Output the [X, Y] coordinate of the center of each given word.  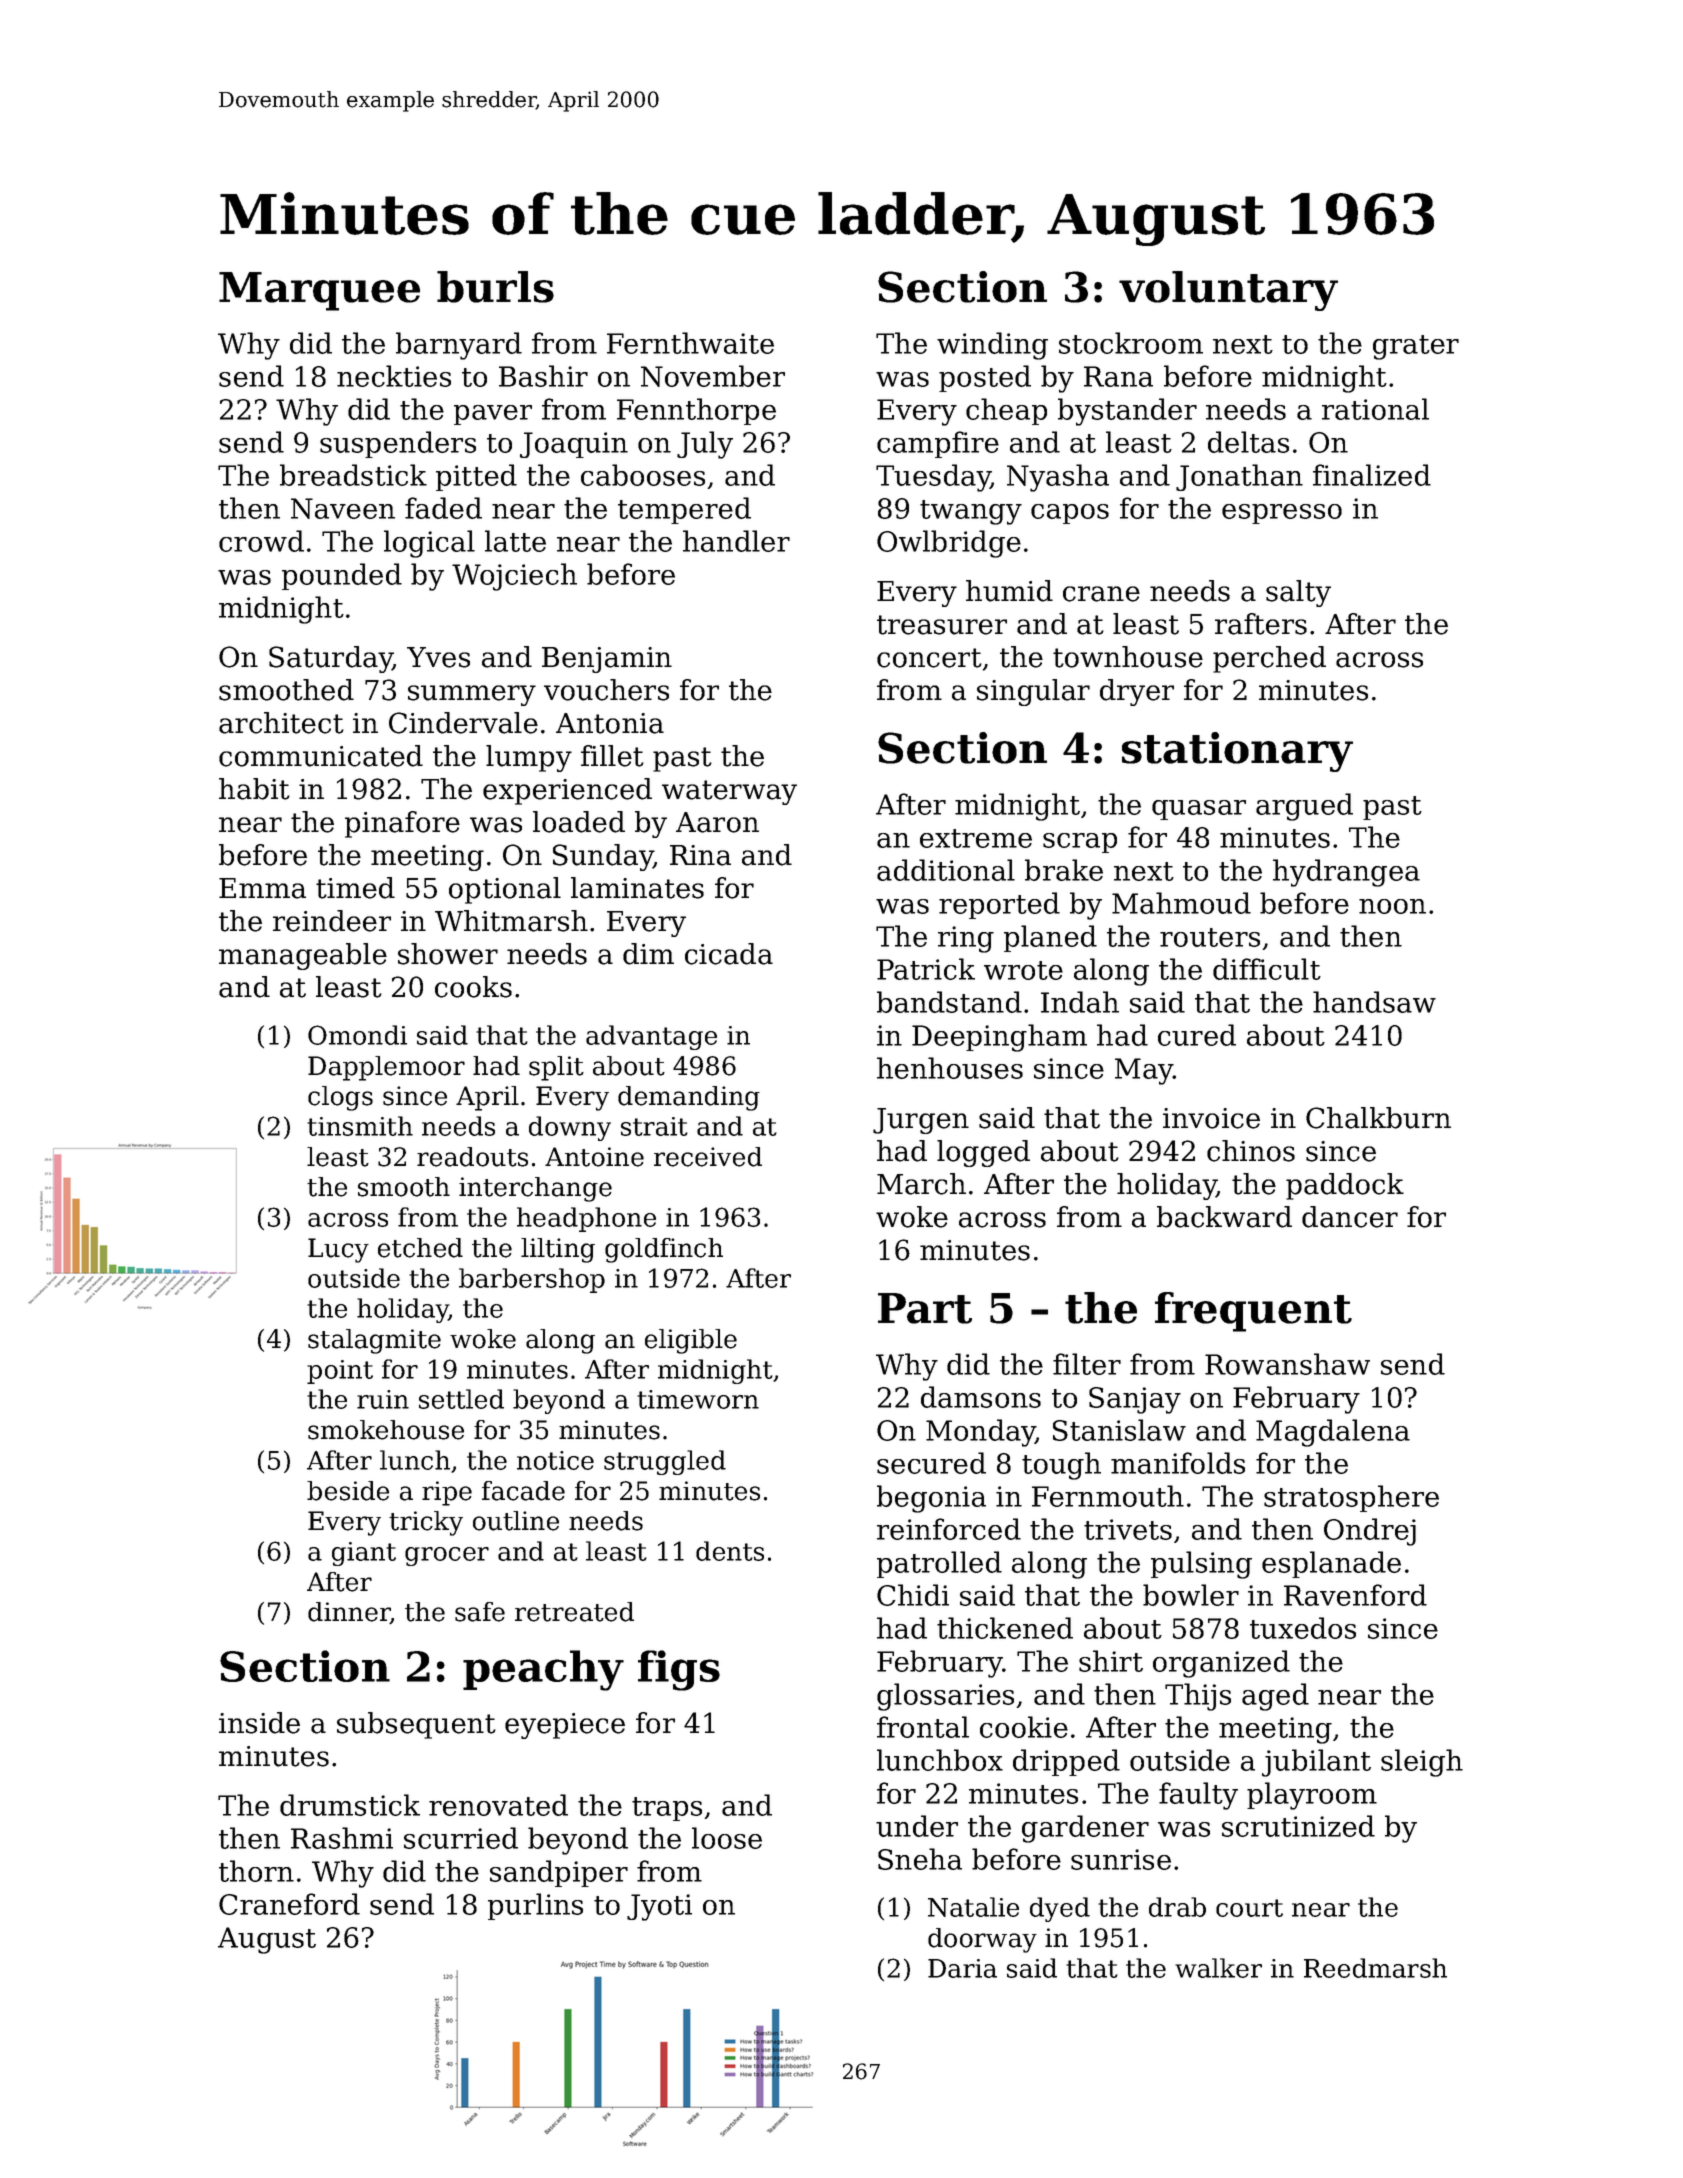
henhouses [950, 1068]
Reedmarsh [1375, 1968]
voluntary [1228, 291]
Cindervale [463, 723]
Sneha [920, 1859]
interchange [535, 1189]
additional [946, 870]
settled [461, 1399]
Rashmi [342, 1838]
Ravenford [1355, 1595]
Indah [1080, 1002]
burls [495, 287]
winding [992, 346]
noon [1392, 906]
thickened [1005, 1628]
